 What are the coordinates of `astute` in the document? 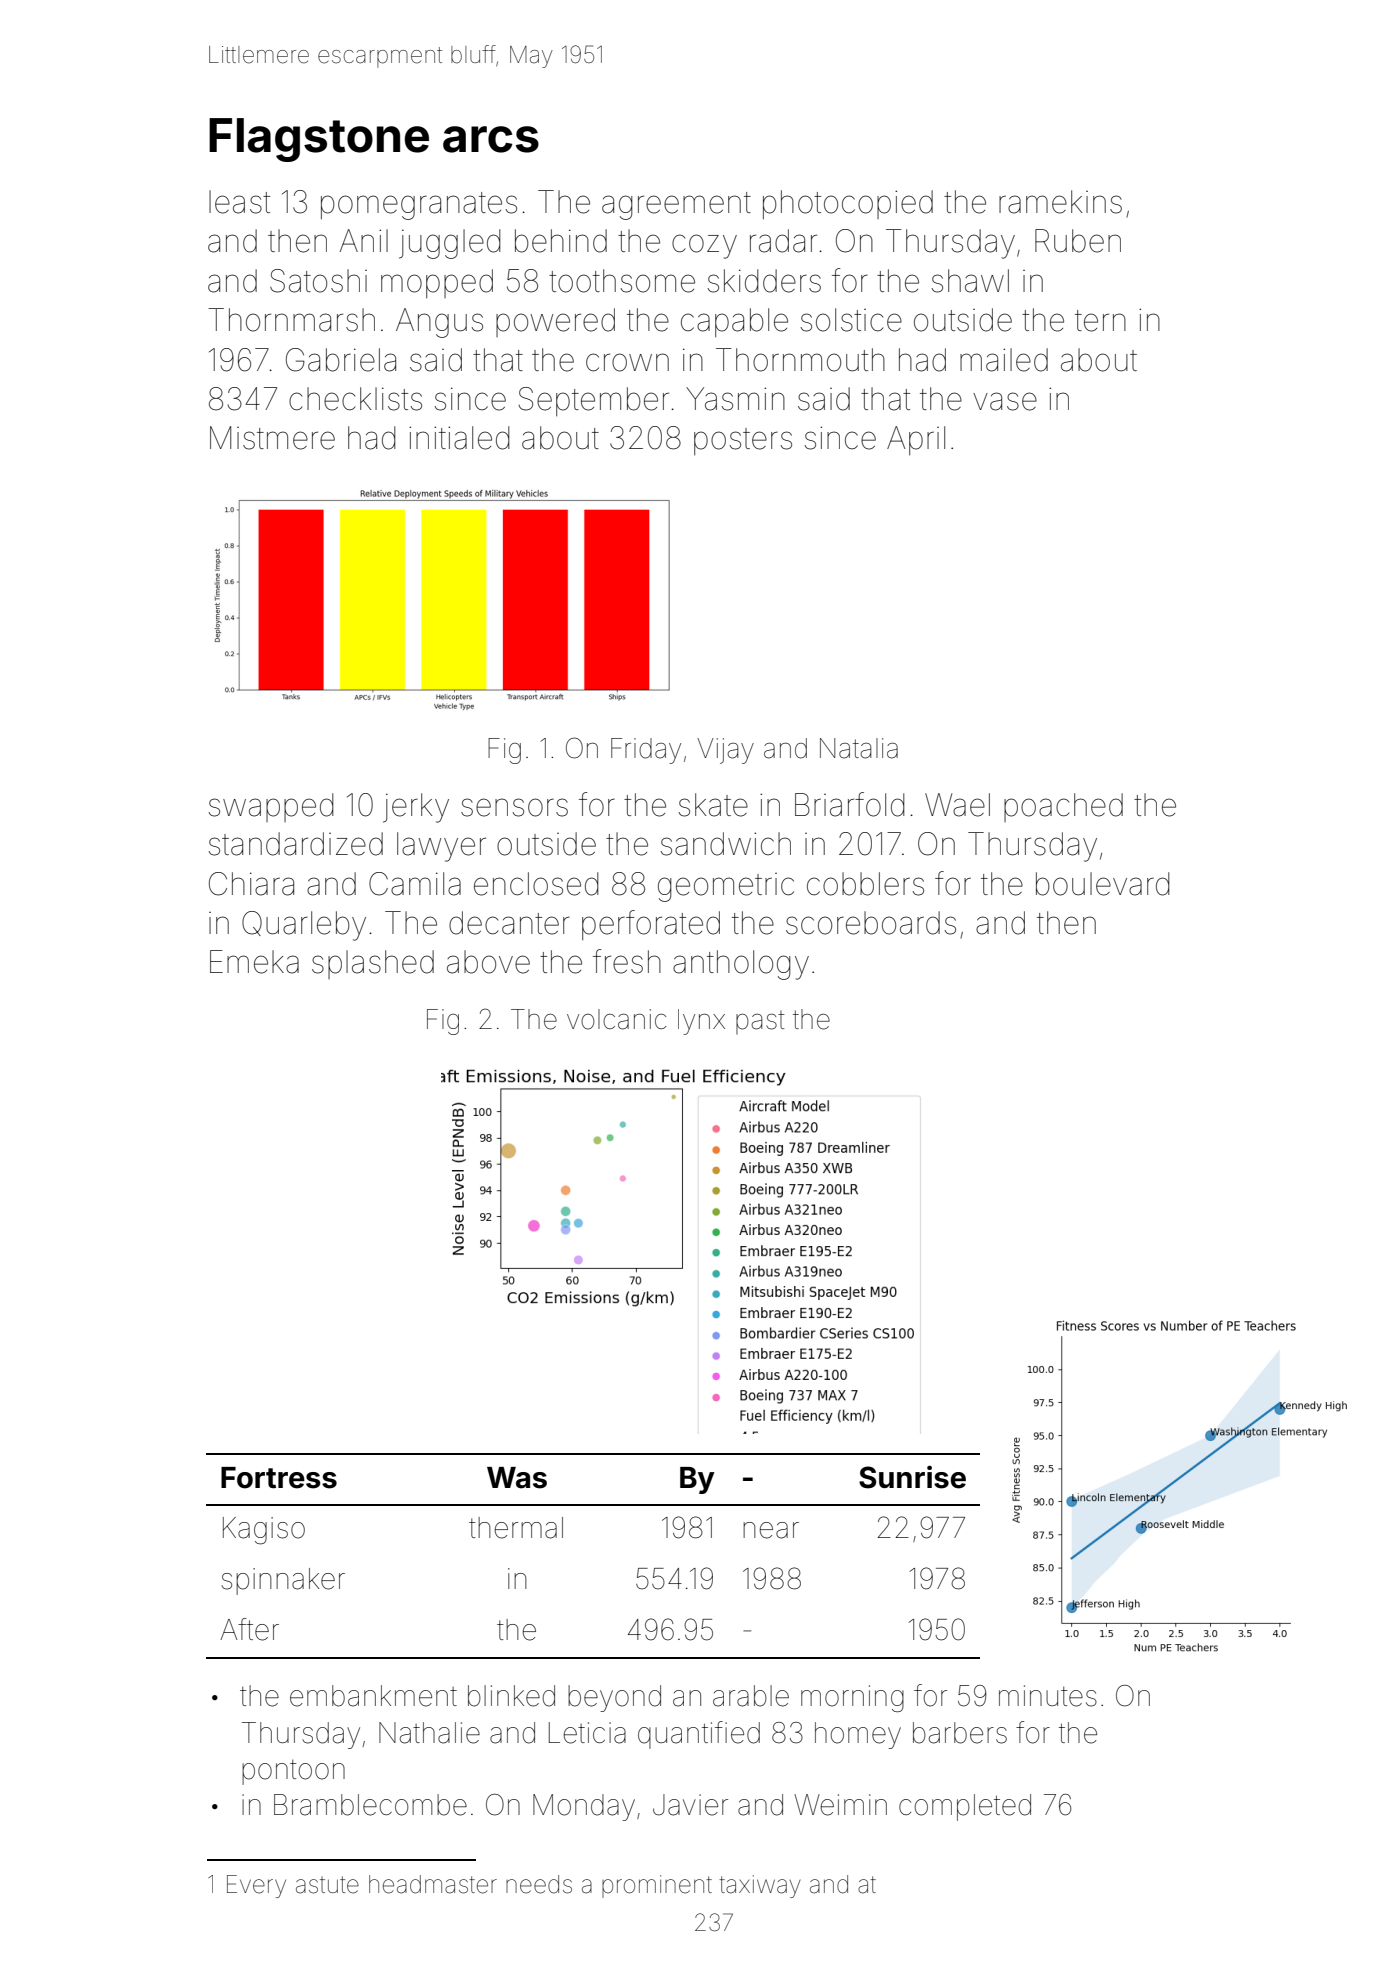 It's located at (327, 1885).
